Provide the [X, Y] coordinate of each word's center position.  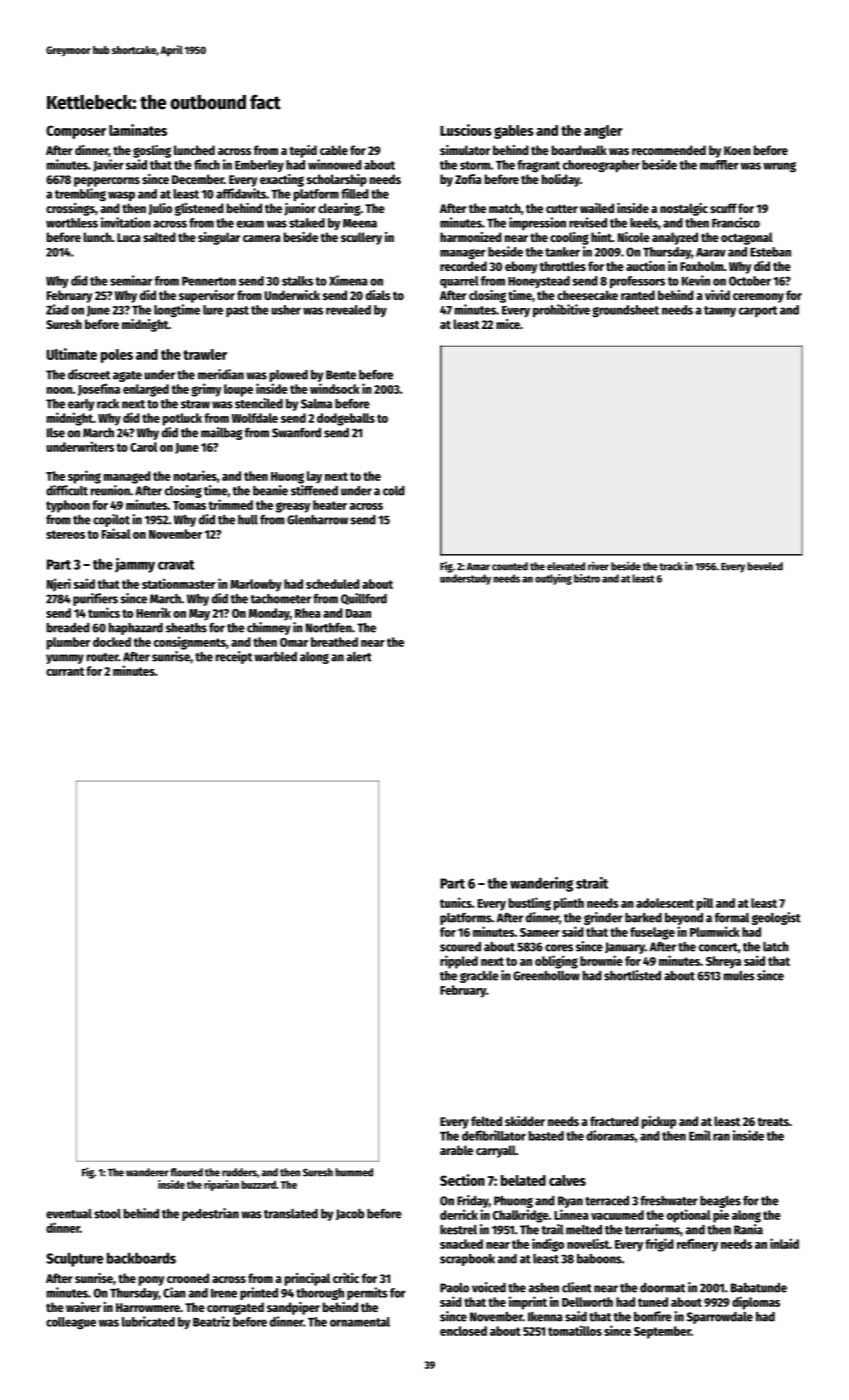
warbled [275, 657]
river [598, 566]
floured [186, 1172]
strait [592, 883]
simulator [465, 150]
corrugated [235, 1308]
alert [359, 657]
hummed [354, 1172]
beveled [765, 566]
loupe [238, 390]
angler [603, 132]
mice [508, 324]
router [103, 657]
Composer [76, 132]
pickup [659, 1122]
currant [65, 671]
